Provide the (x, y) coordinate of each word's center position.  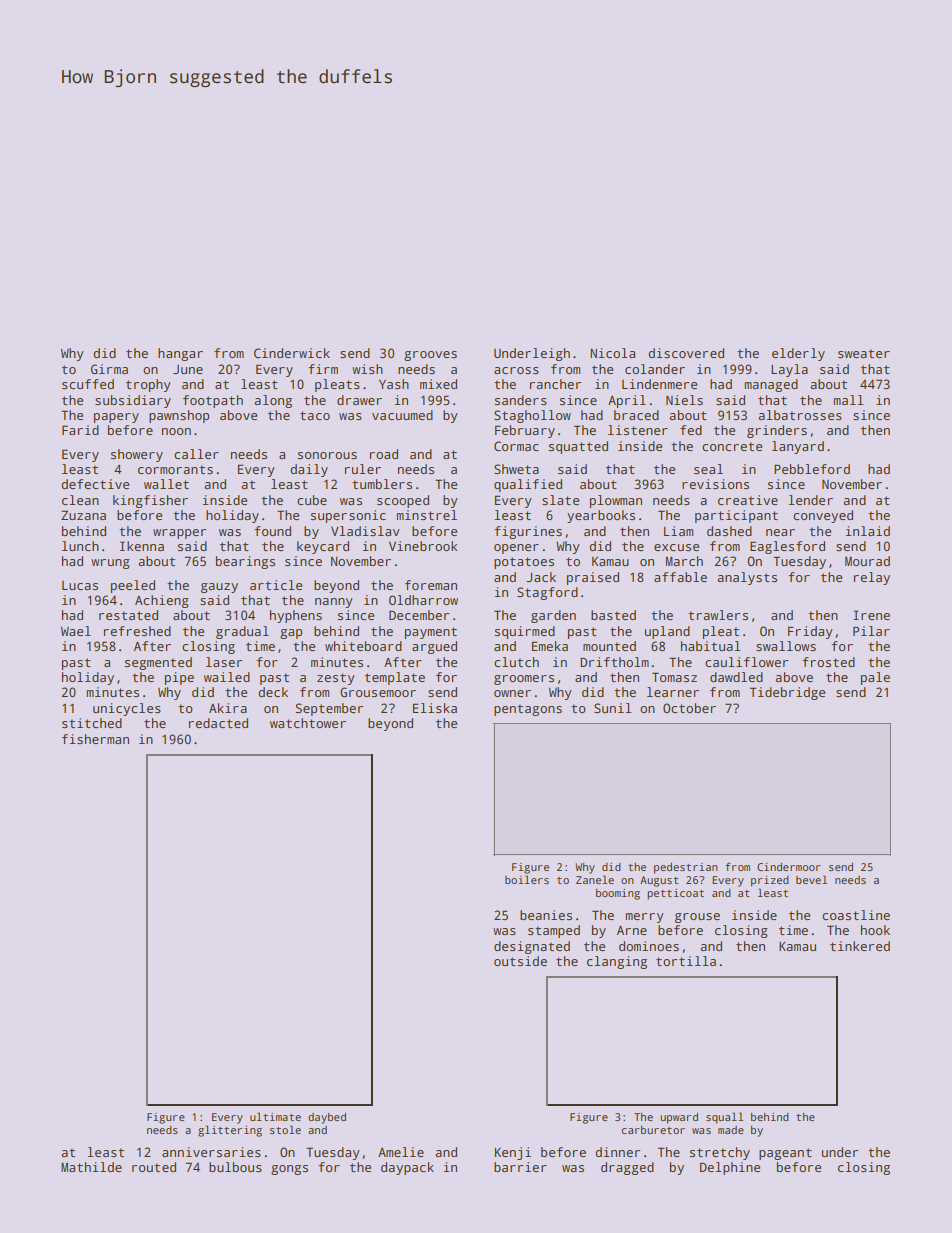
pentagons (528, 710)
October (689, 708)
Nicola (612, 353)
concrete (732, 446)
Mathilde (91, 1167)
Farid (80, 430)
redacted (218, 723)
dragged (627, 1168)
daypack (407, 1168)
